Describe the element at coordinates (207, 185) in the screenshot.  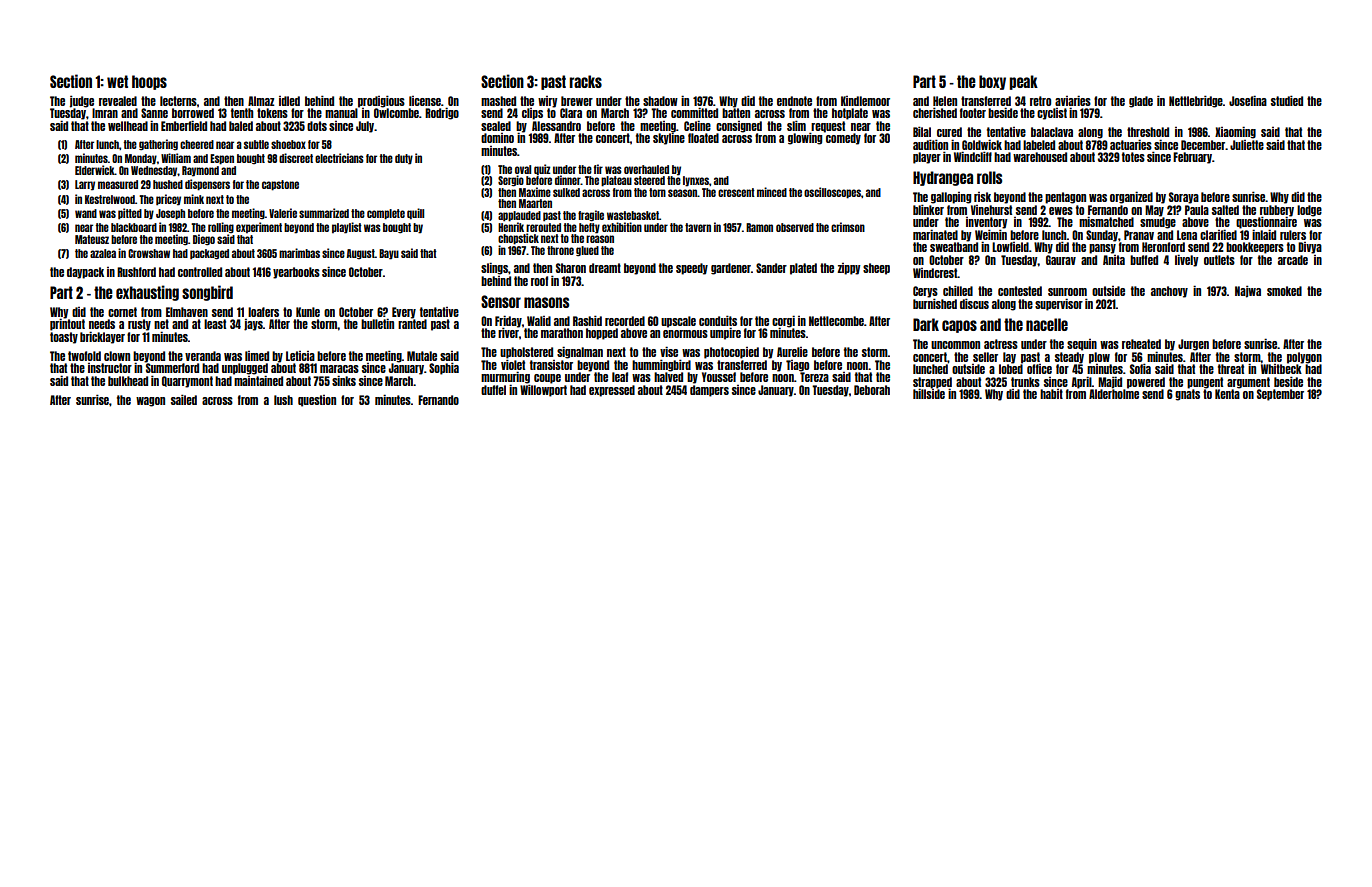
I see `dispensers` at that location.
